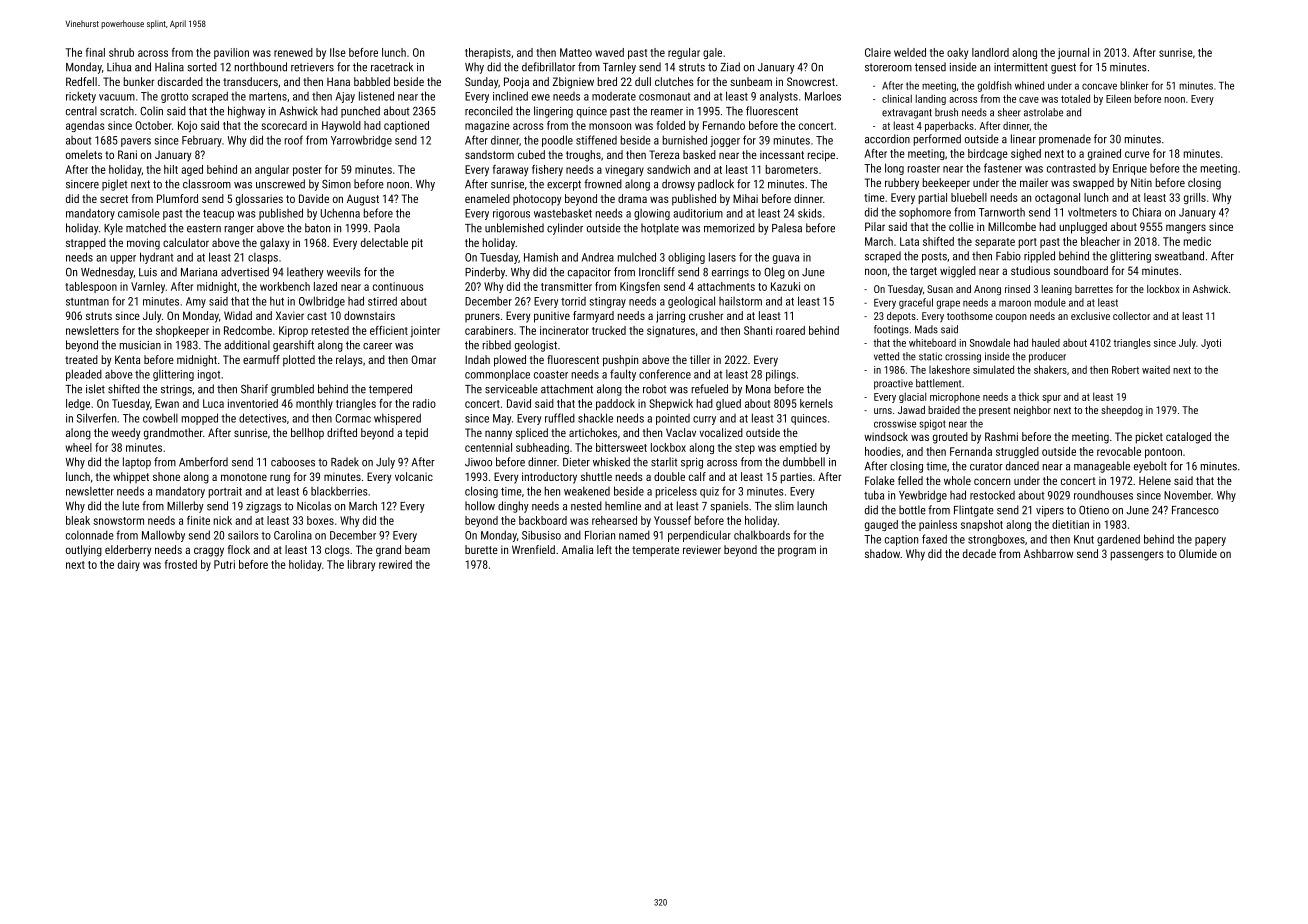 The image size is (1308, 924). What do you see at coordinates (553, 112) in the document?
I see `lingering` at bounding box center [553, 112].
